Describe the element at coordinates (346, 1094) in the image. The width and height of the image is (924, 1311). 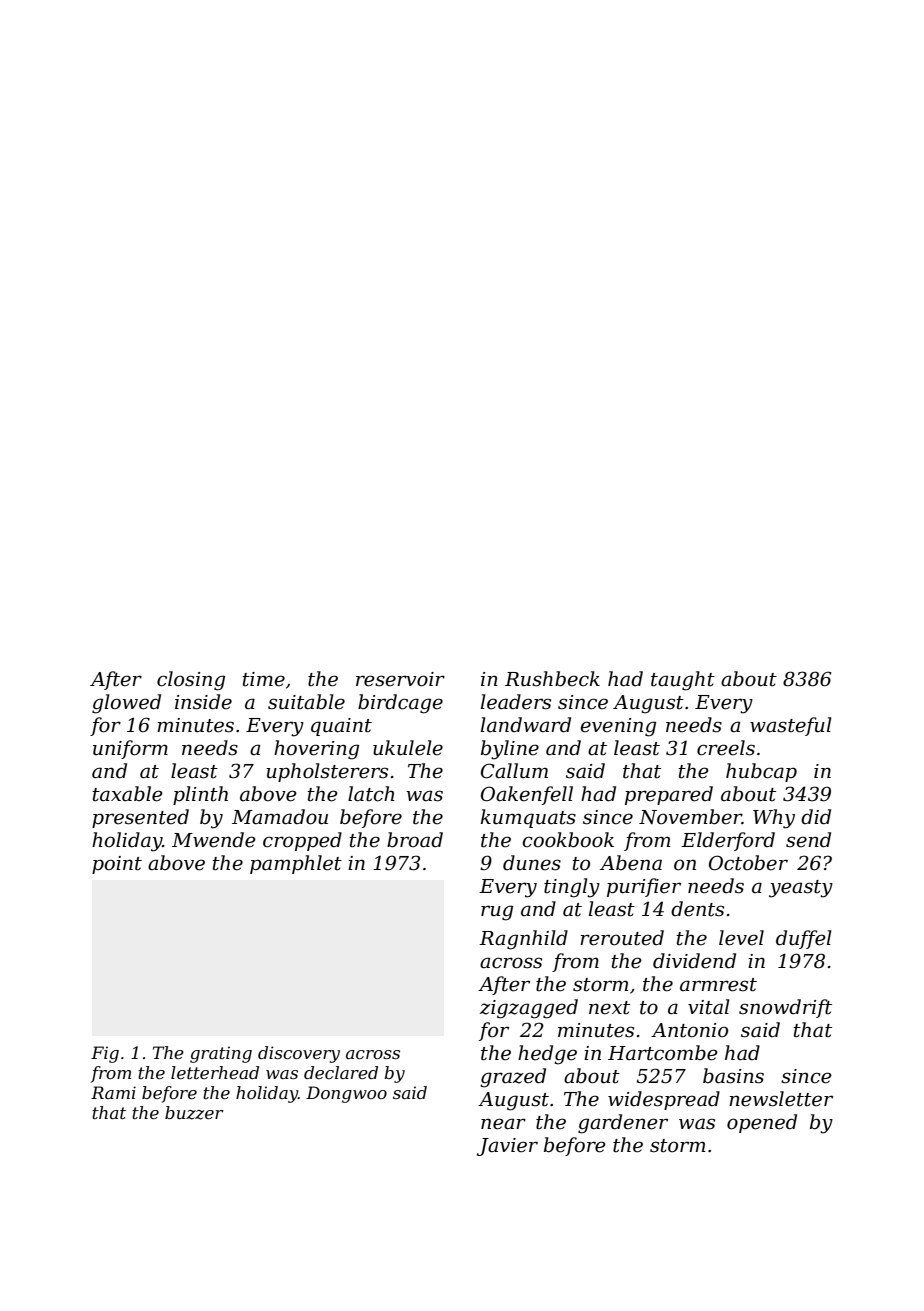
I see `Dongwoo` at that location.
